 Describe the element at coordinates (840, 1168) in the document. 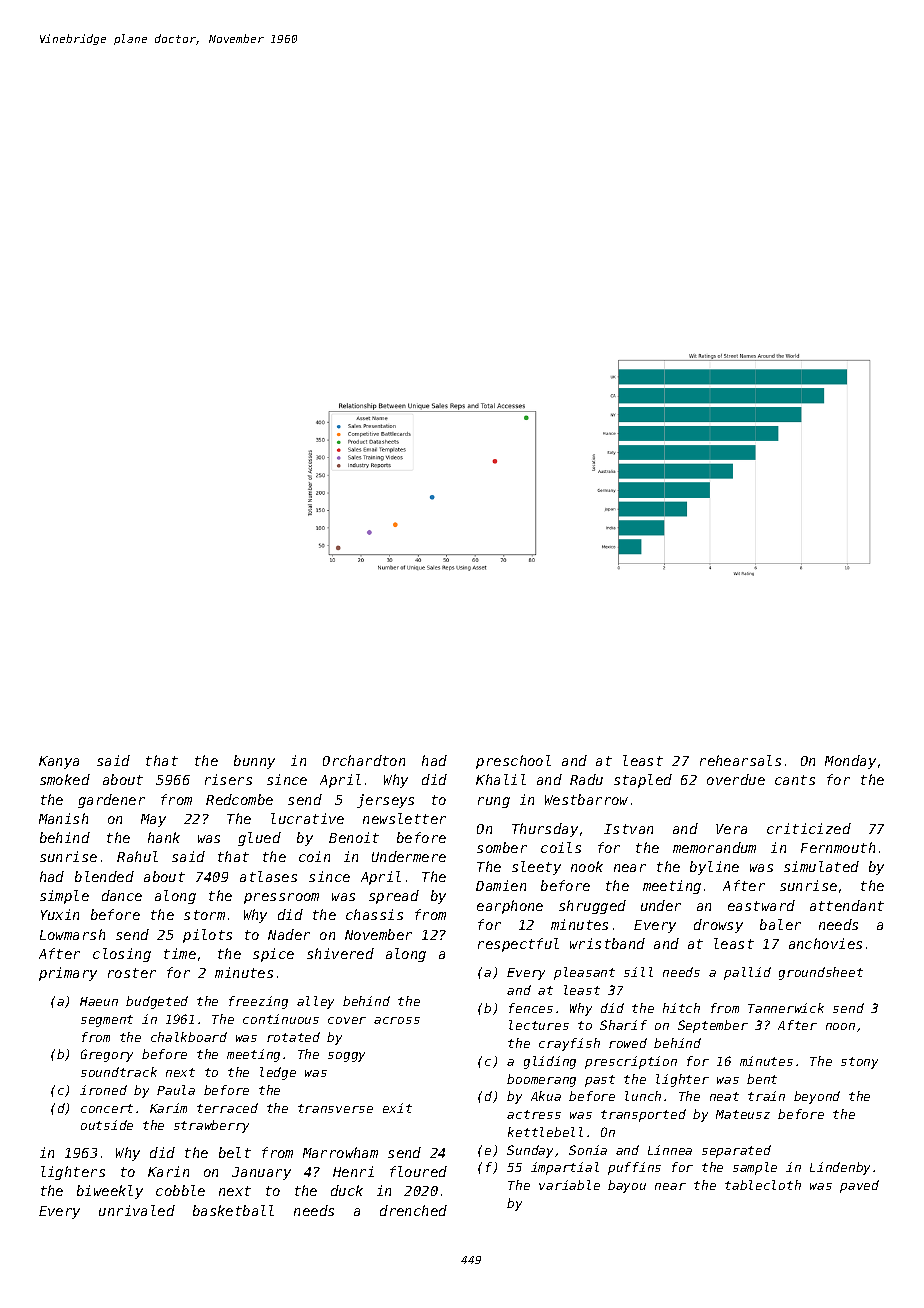

I see `Lindenby` at that location.
